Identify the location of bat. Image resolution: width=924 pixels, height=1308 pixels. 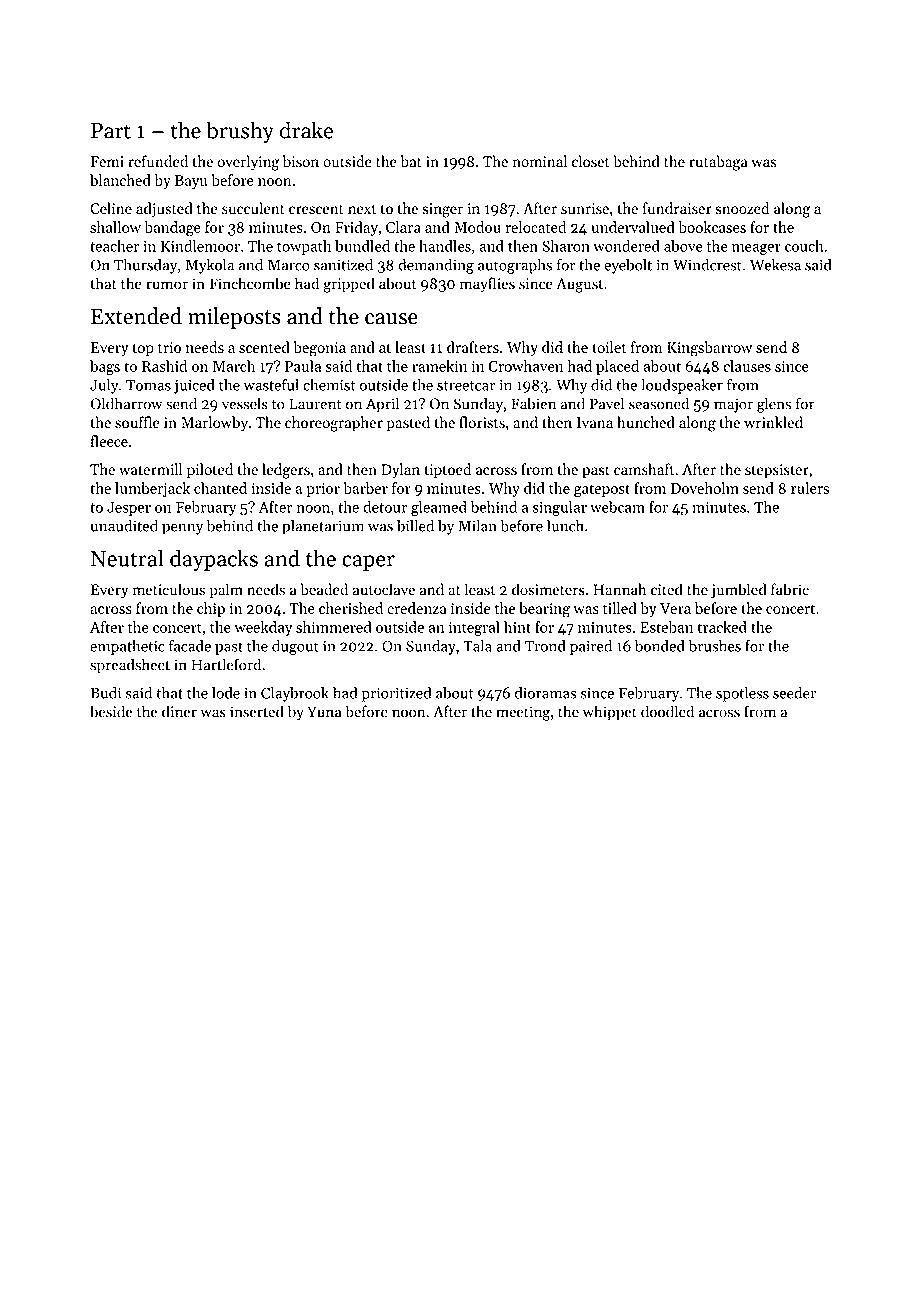
(411, 161).
